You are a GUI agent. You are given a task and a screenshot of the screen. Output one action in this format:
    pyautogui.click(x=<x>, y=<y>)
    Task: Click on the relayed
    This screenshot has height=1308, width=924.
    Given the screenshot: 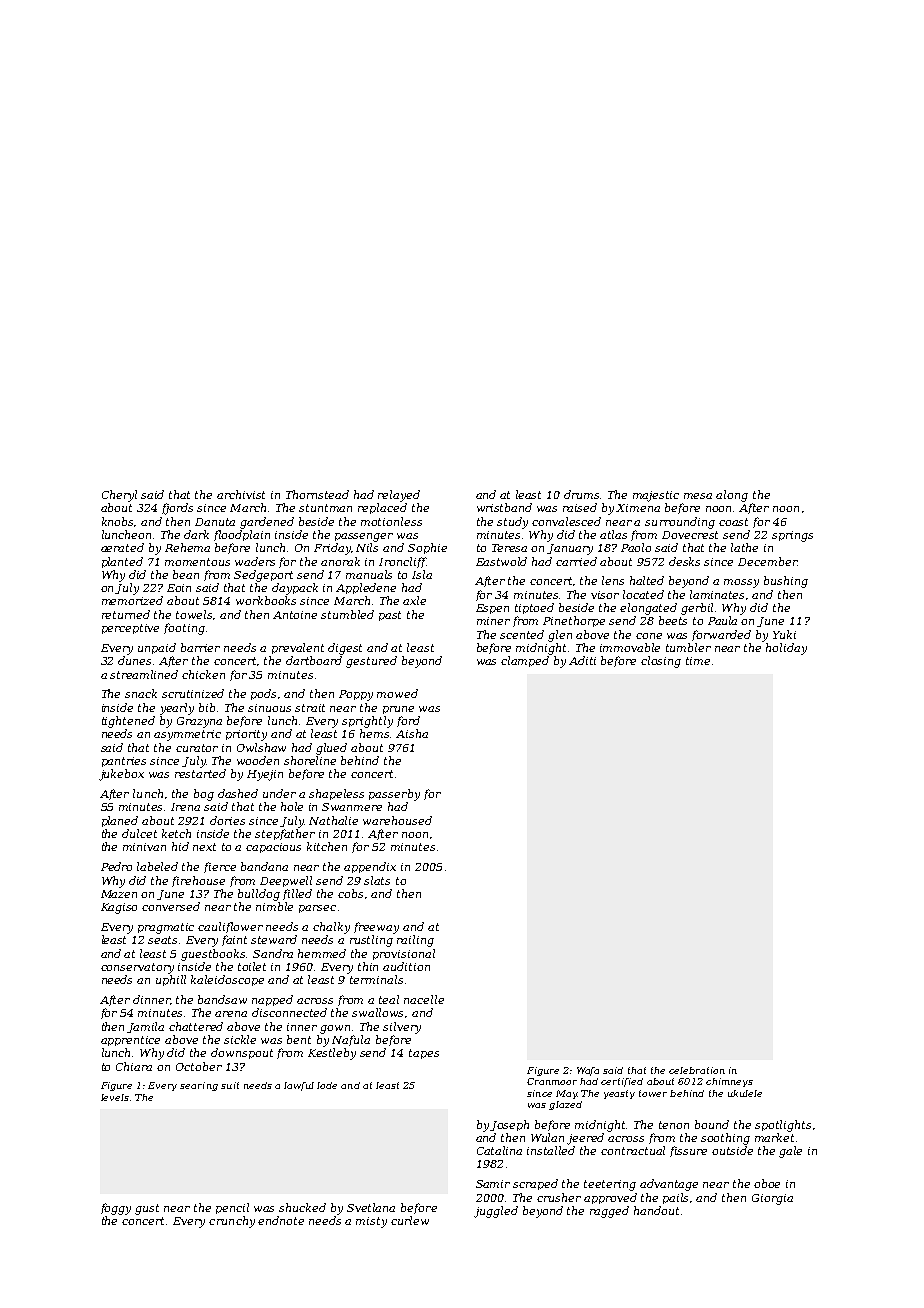 What is the action you would take?
    pyautogui.click(x=399, y=496)
